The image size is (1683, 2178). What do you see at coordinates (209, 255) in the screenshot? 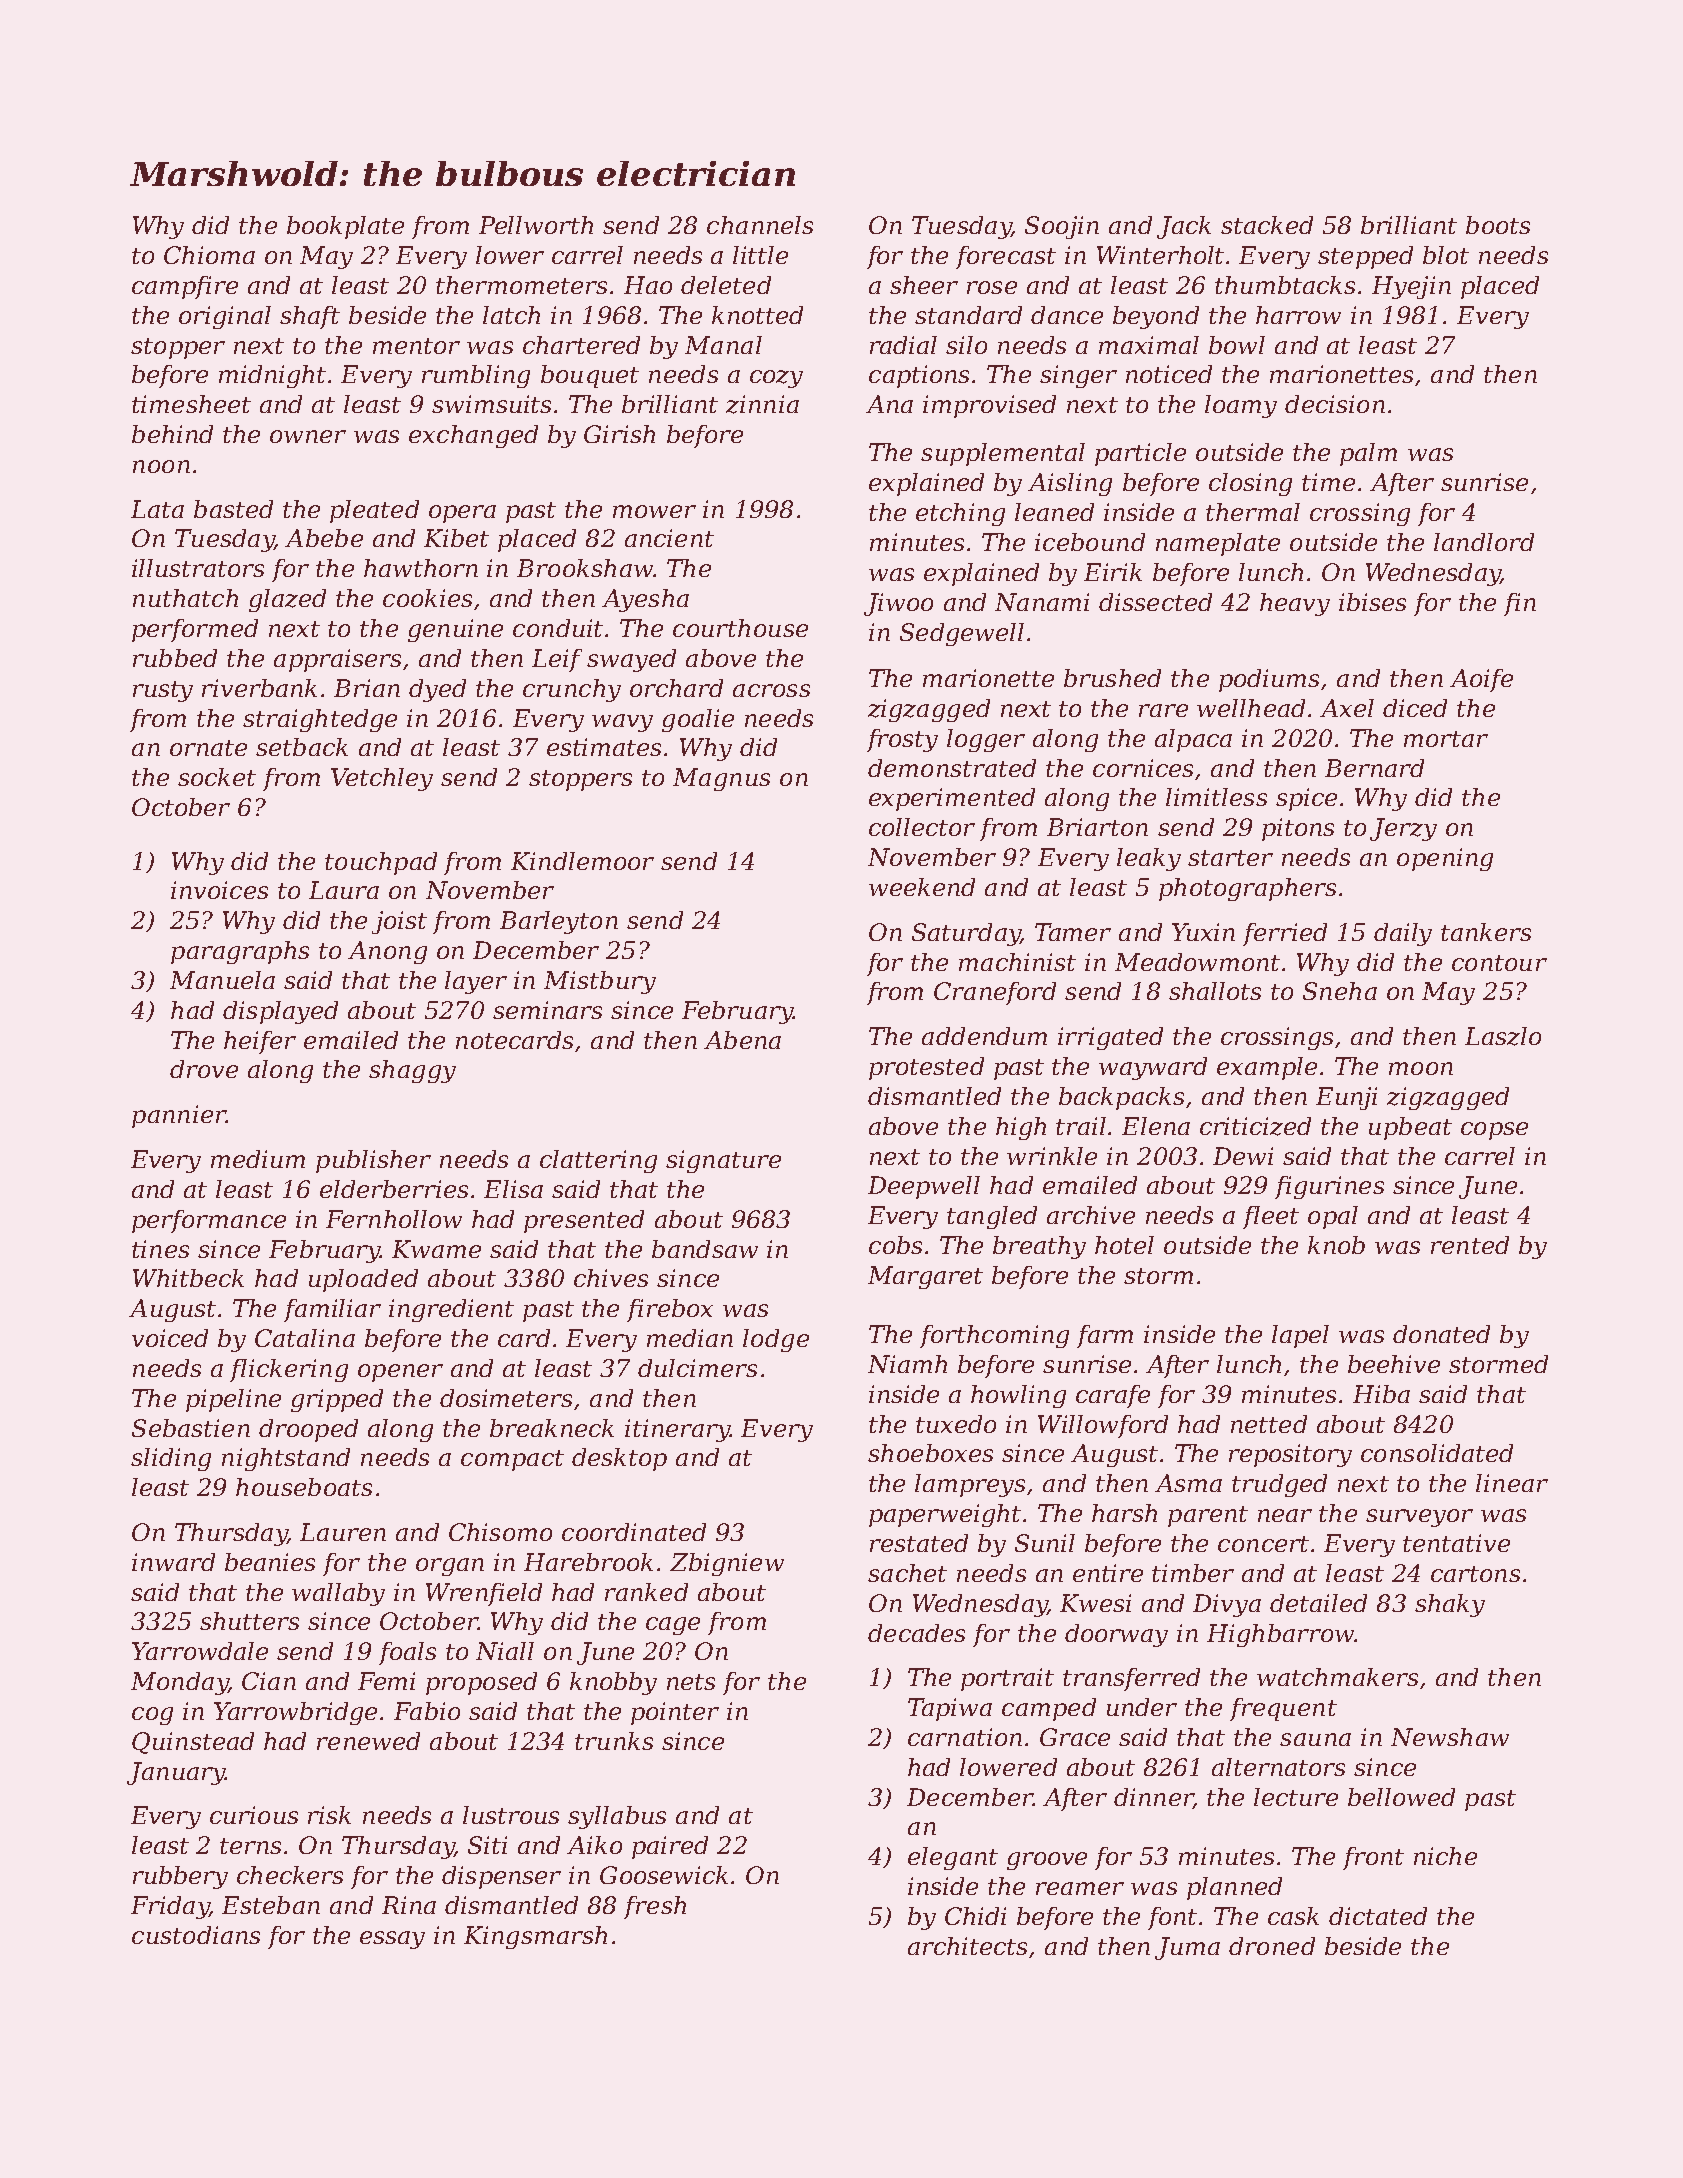
I see `Chioma` at bounding box center [209, 255].
